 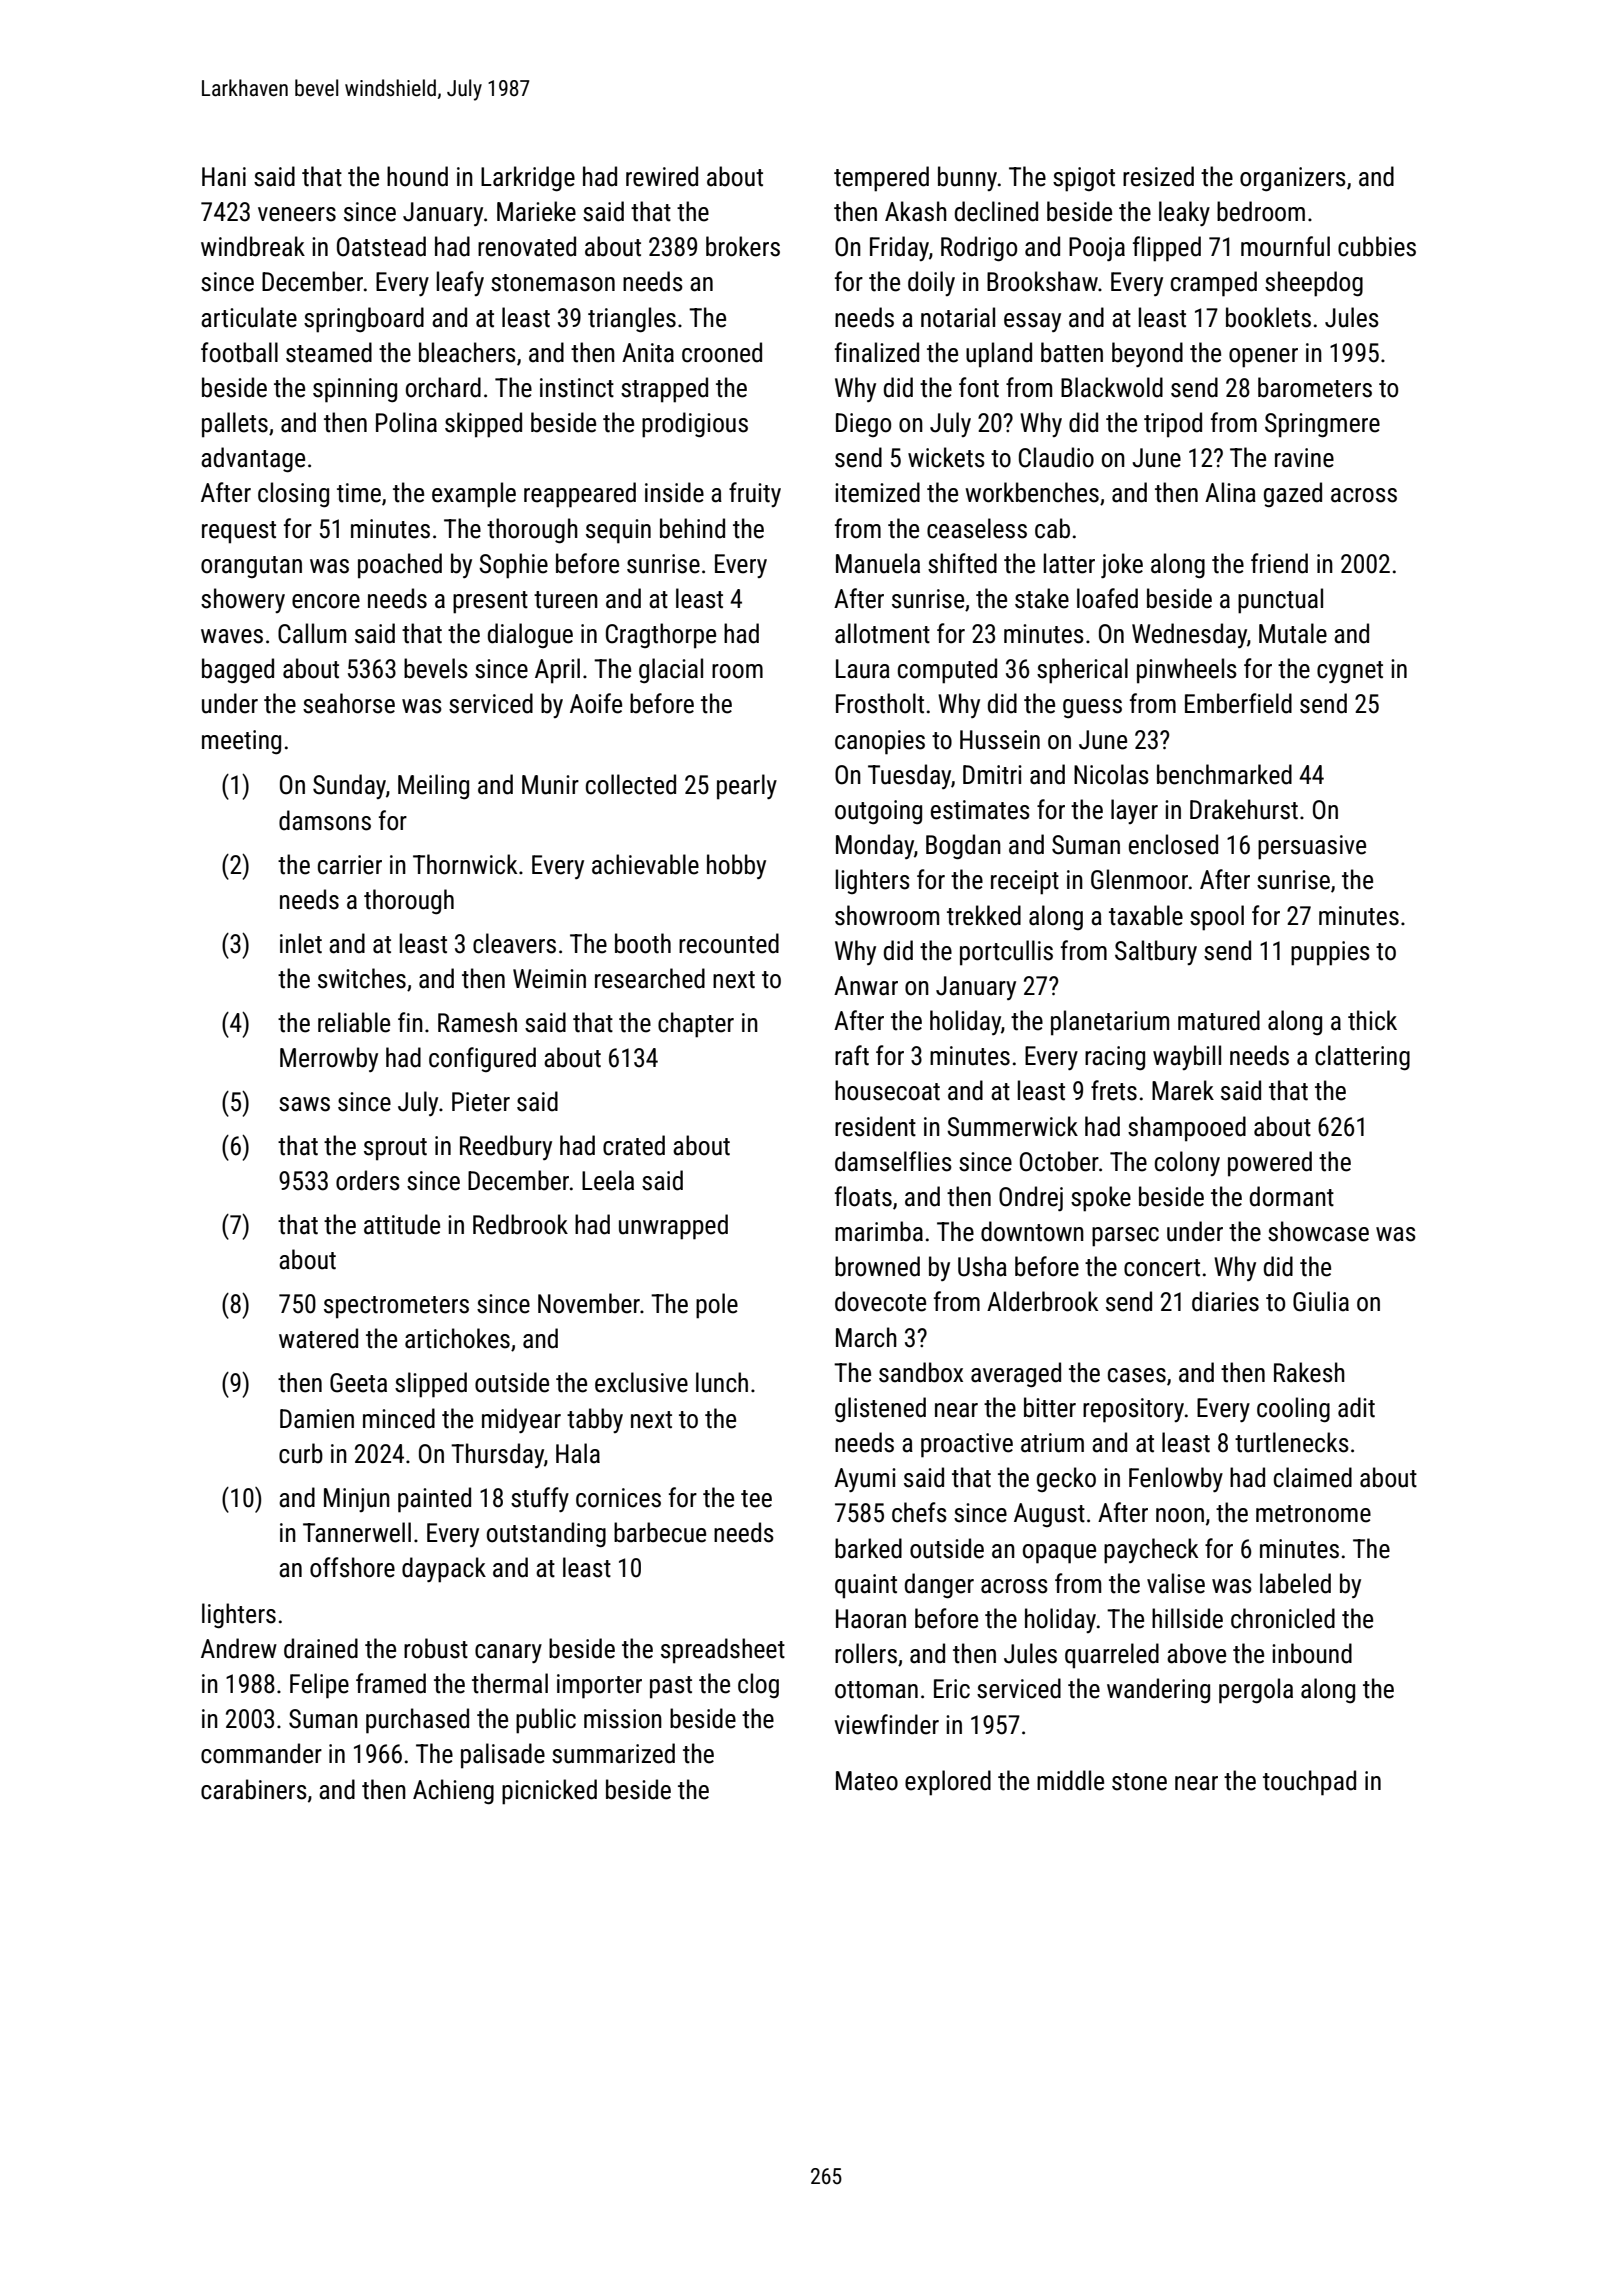 What do you see at coordinates (557, 671) in the screenshot?
I see `April` at bounding box center [557, 671].
